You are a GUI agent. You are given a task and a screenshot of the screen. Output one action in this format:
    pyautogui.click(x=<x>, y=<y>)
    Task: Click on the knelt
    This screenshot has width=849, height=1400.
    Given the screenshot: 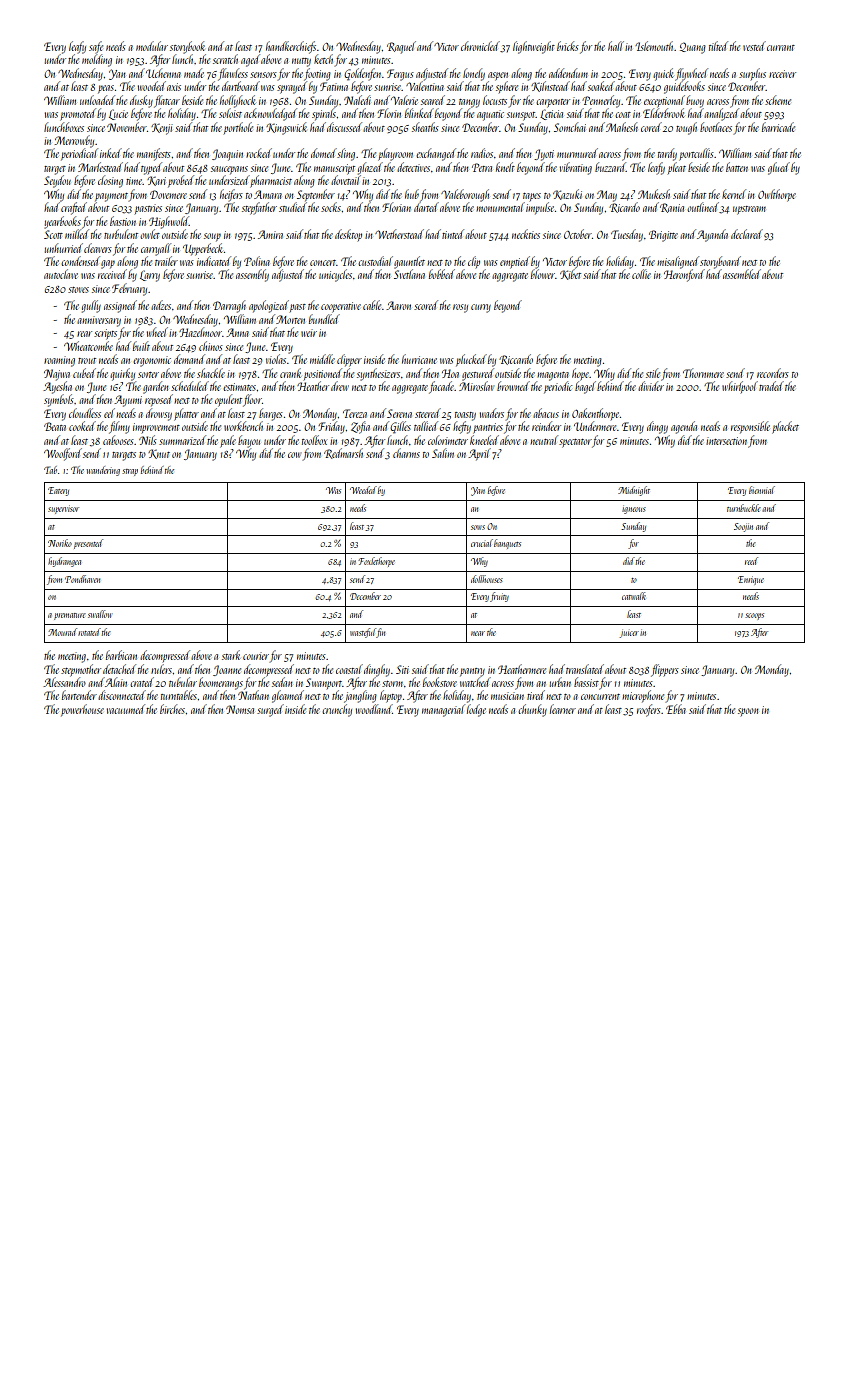 What is the action you would take?
    pyautogui.click(x=505, y=167)
